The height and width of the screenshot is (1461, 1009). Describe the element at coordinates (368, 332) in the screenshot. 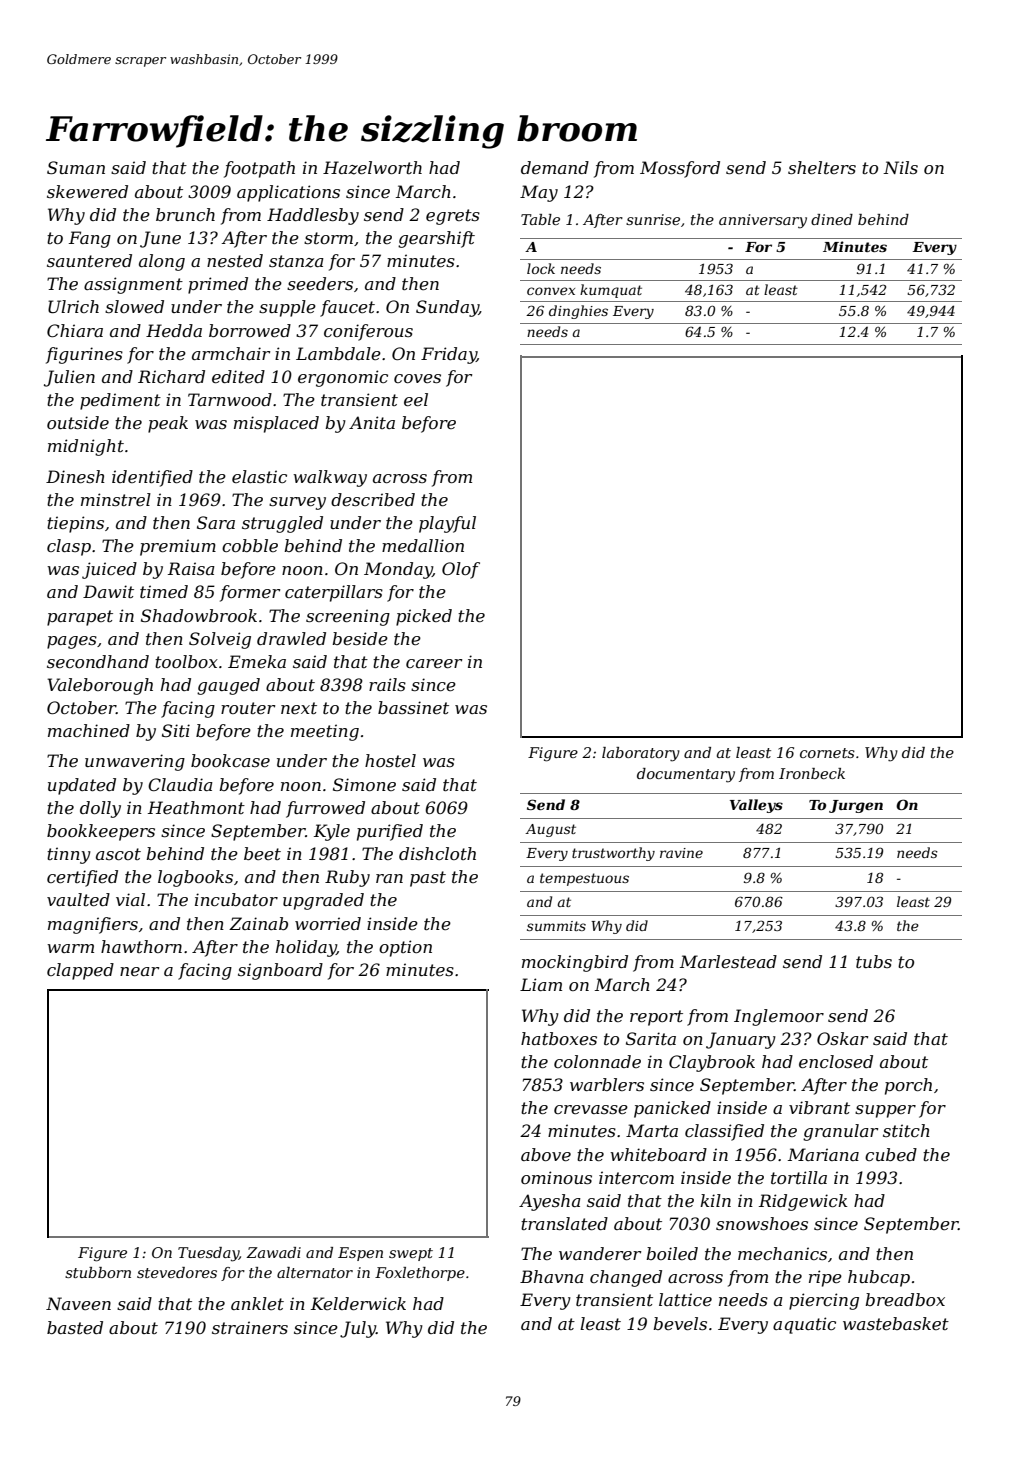

I see `coniferous` at that location.
